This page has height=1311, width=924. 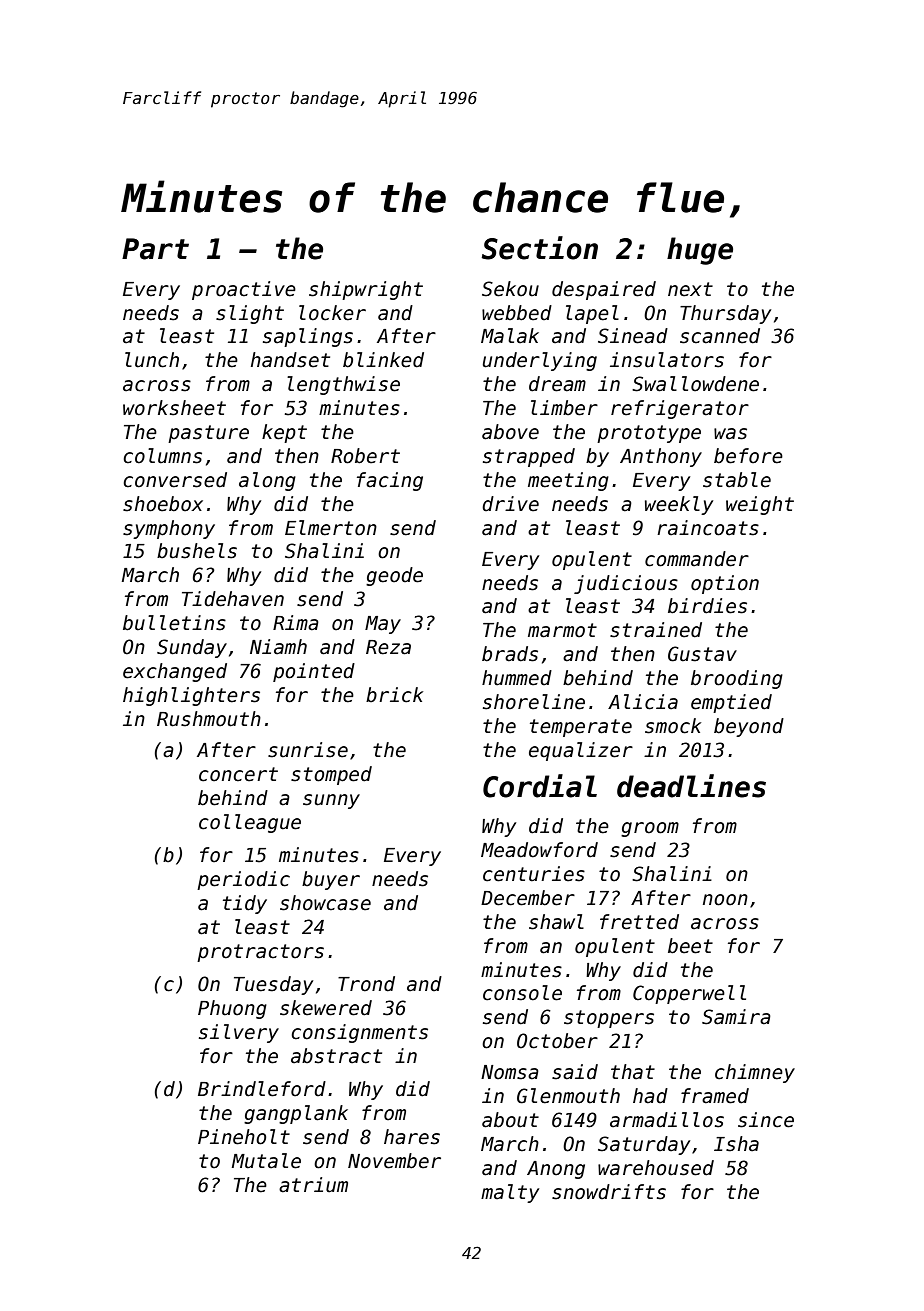 I want to click on huge, so click(x=700, y=251).
